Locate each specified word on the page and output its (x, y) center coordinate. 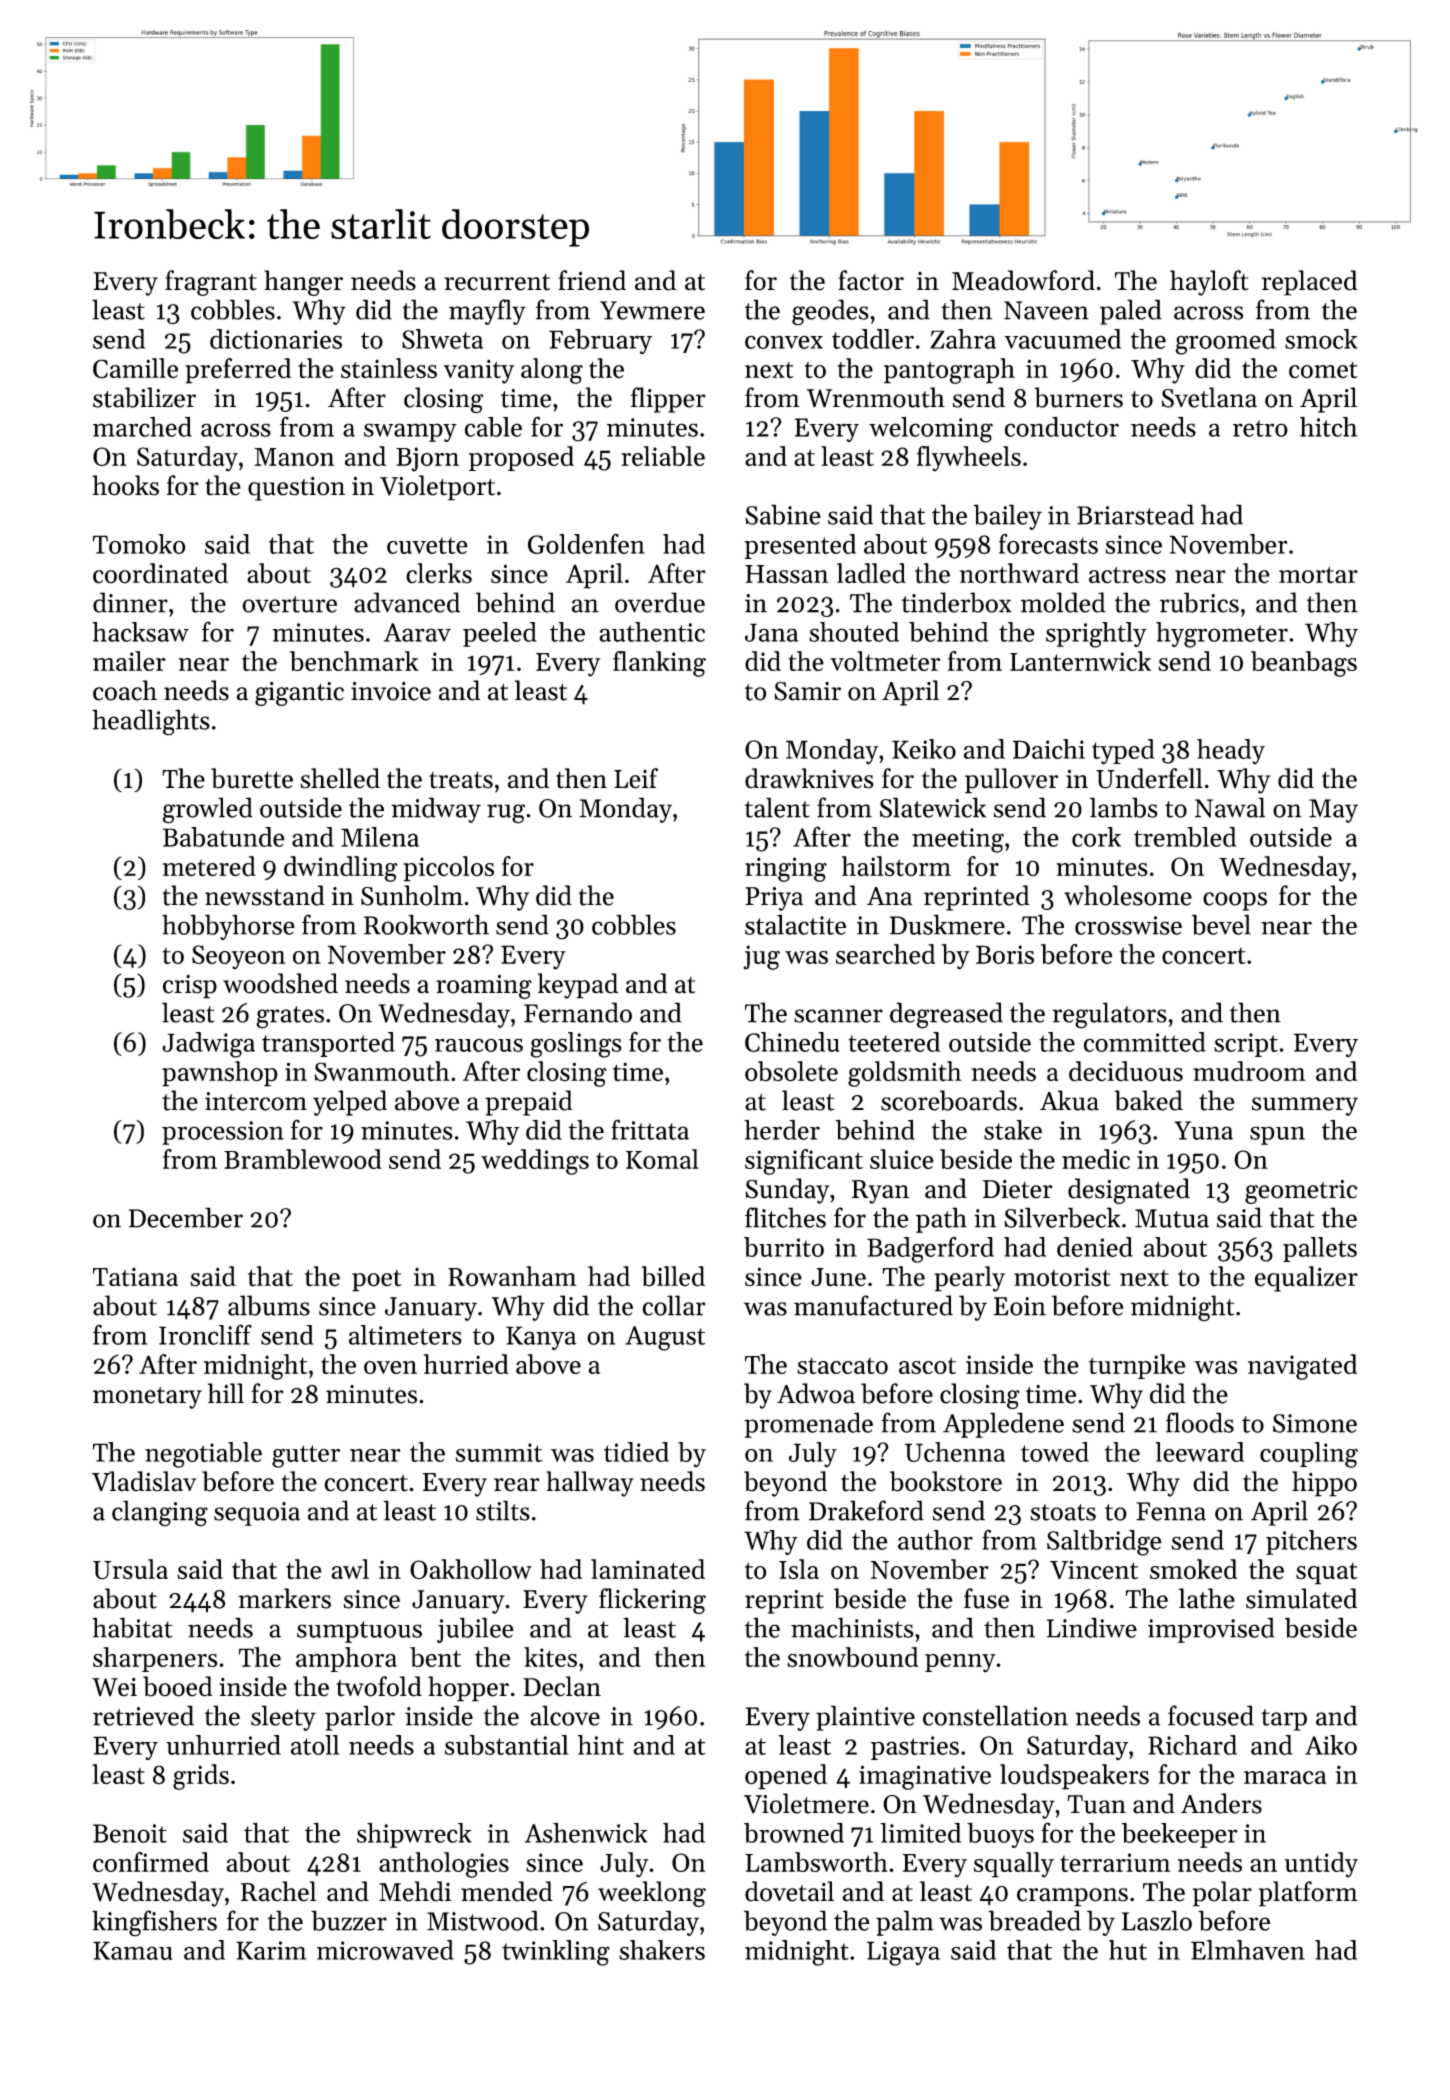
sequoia (257, 1514)
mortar (1318, 575)
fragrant (211, 283)
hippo (1324, 1484)
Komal (662, 1159)
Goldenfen (586, 544)
